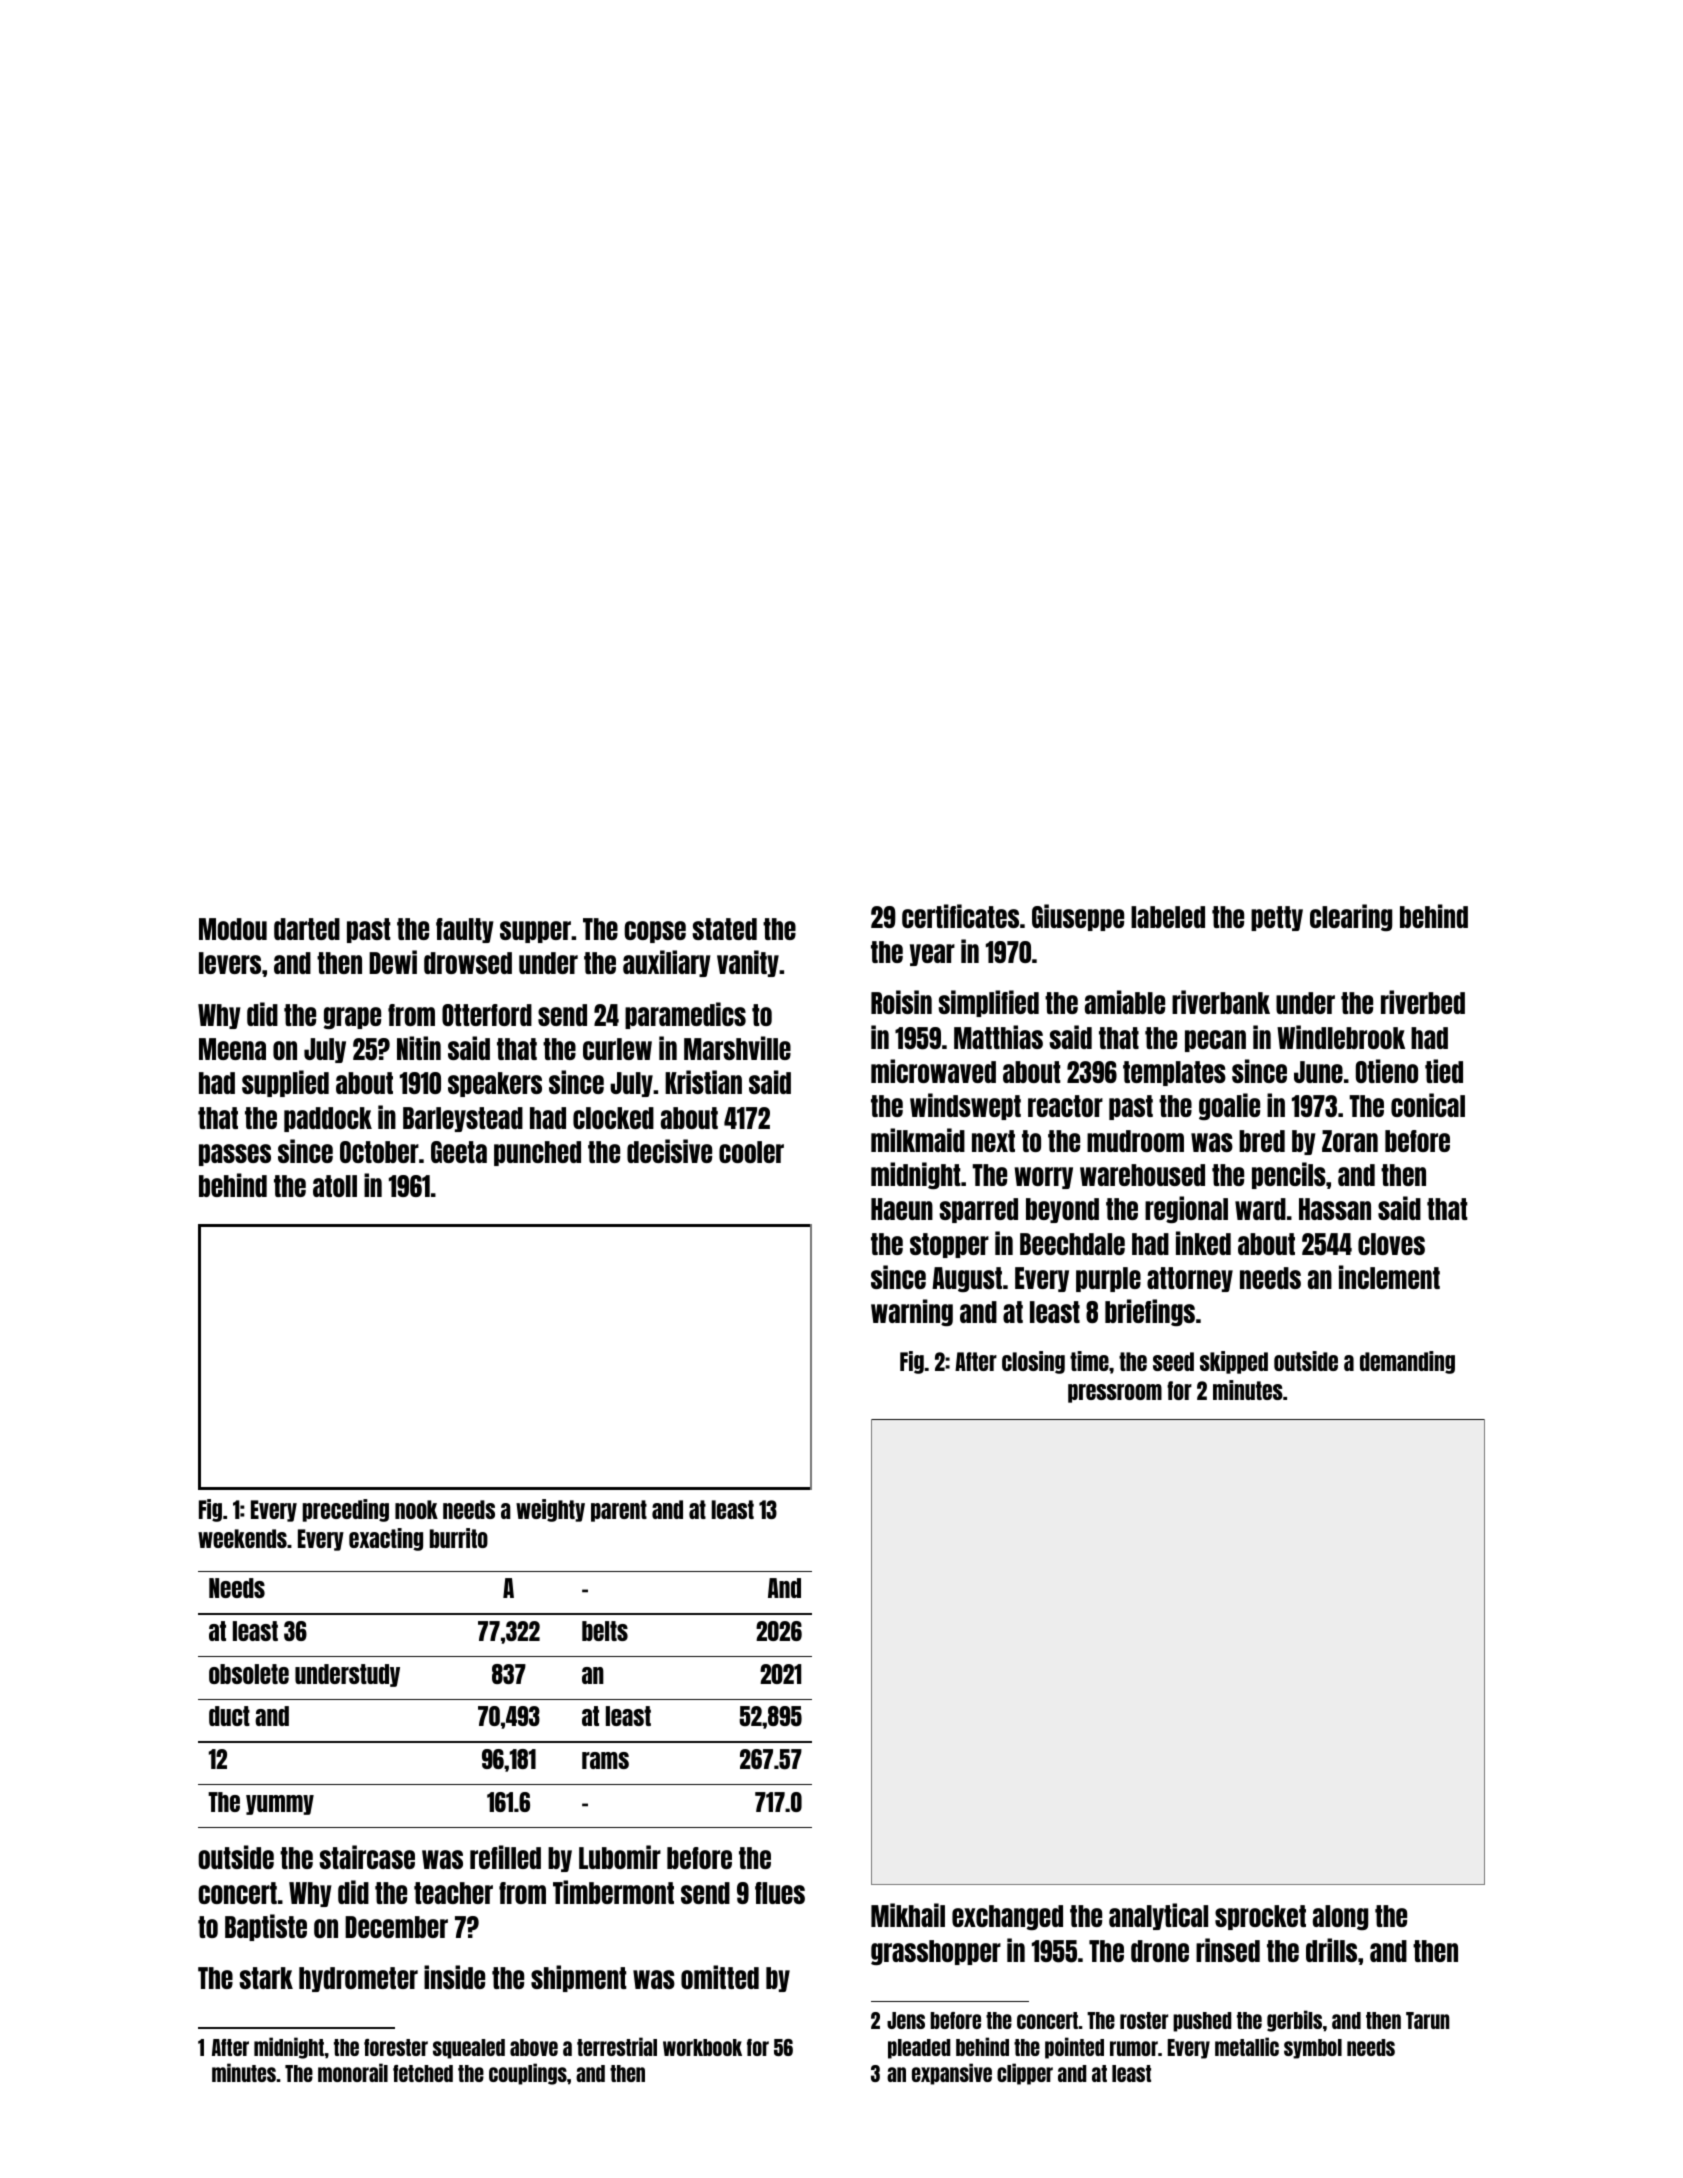 The width and height of the screenshot is (1683, 2178). I want to click on seed, so click(1173, 1361).
